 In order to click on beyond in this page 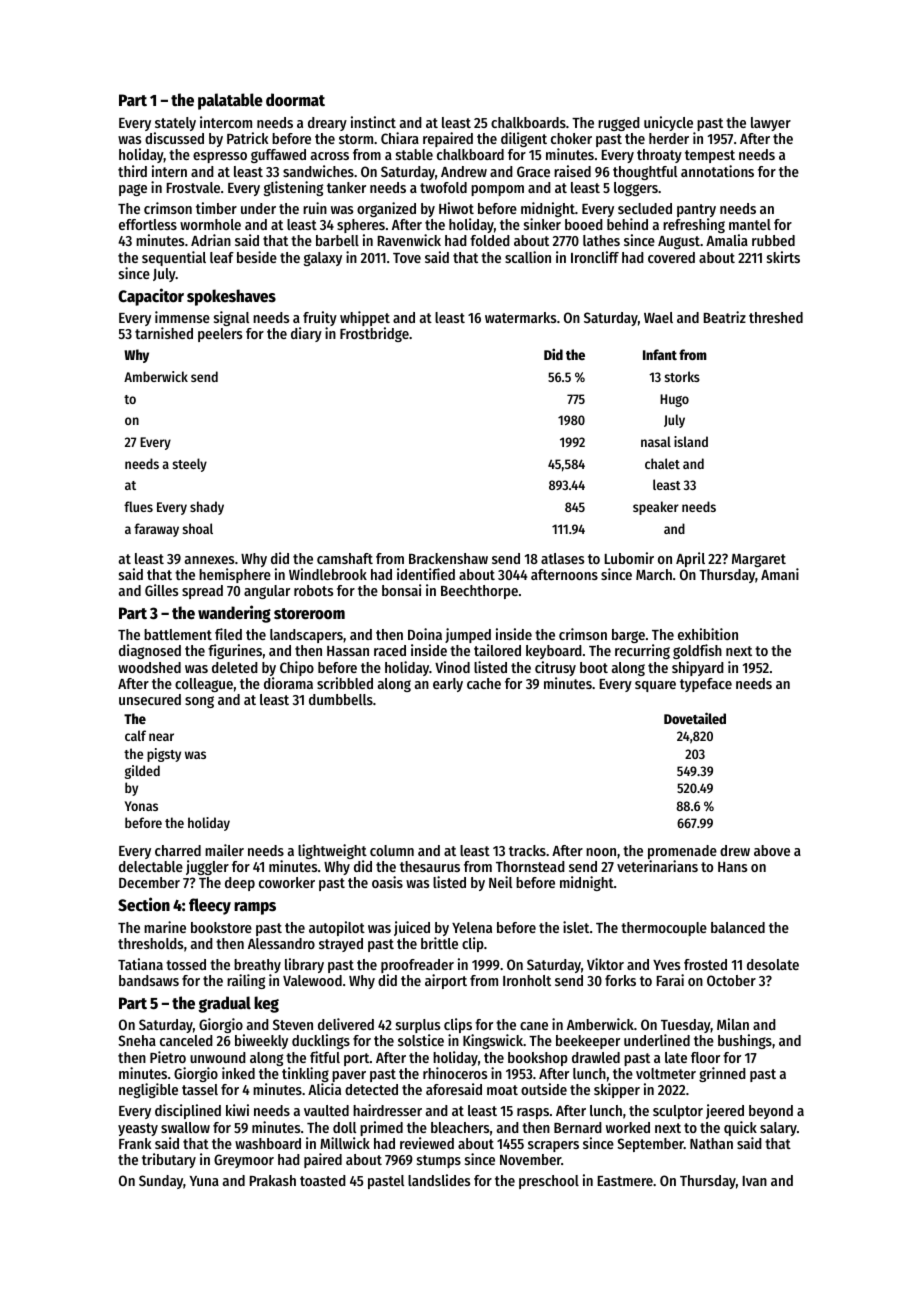, I will do `click(771, 1112)`.
